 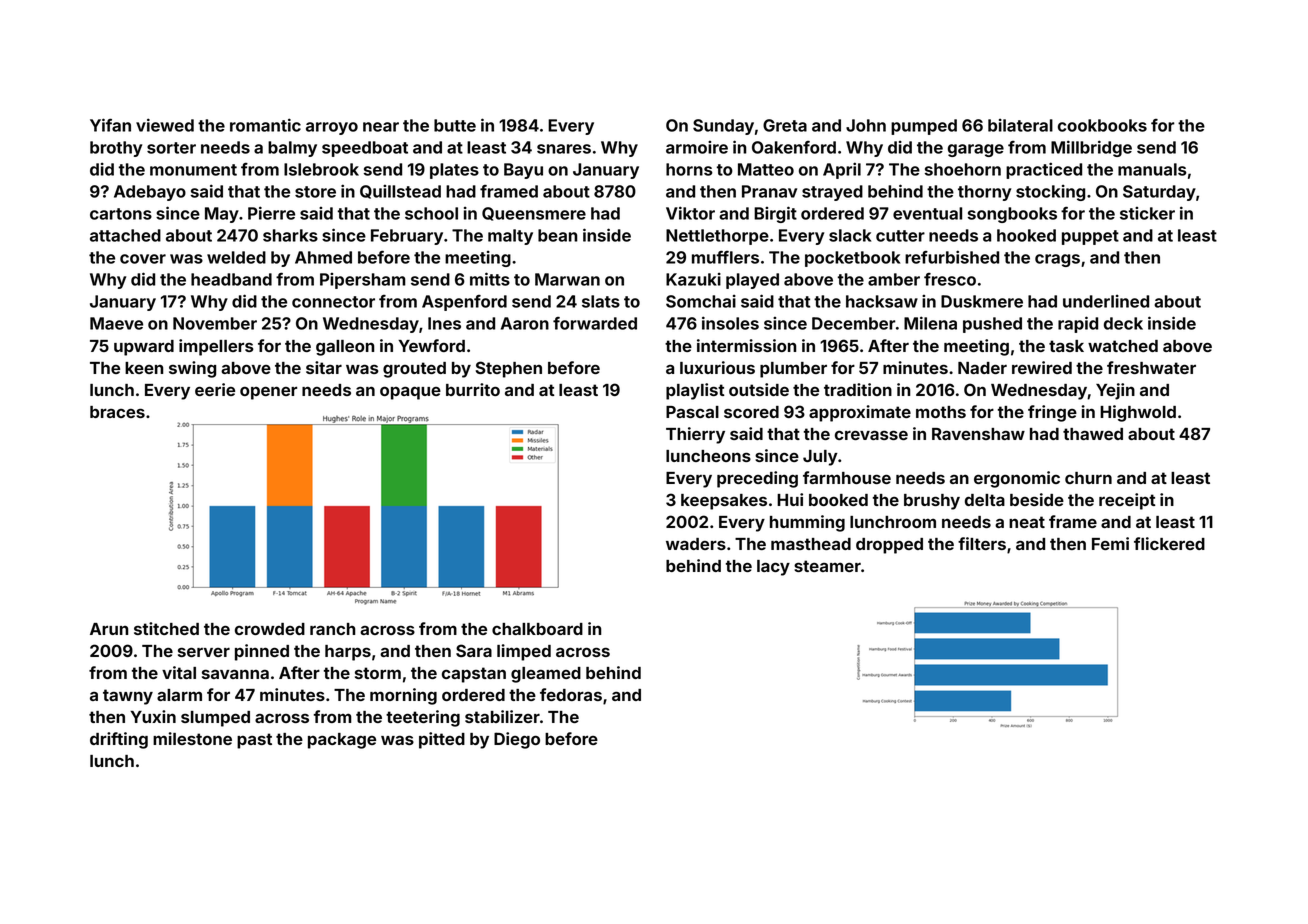 I want to click on forwarded, so click(x=595, y=323).
